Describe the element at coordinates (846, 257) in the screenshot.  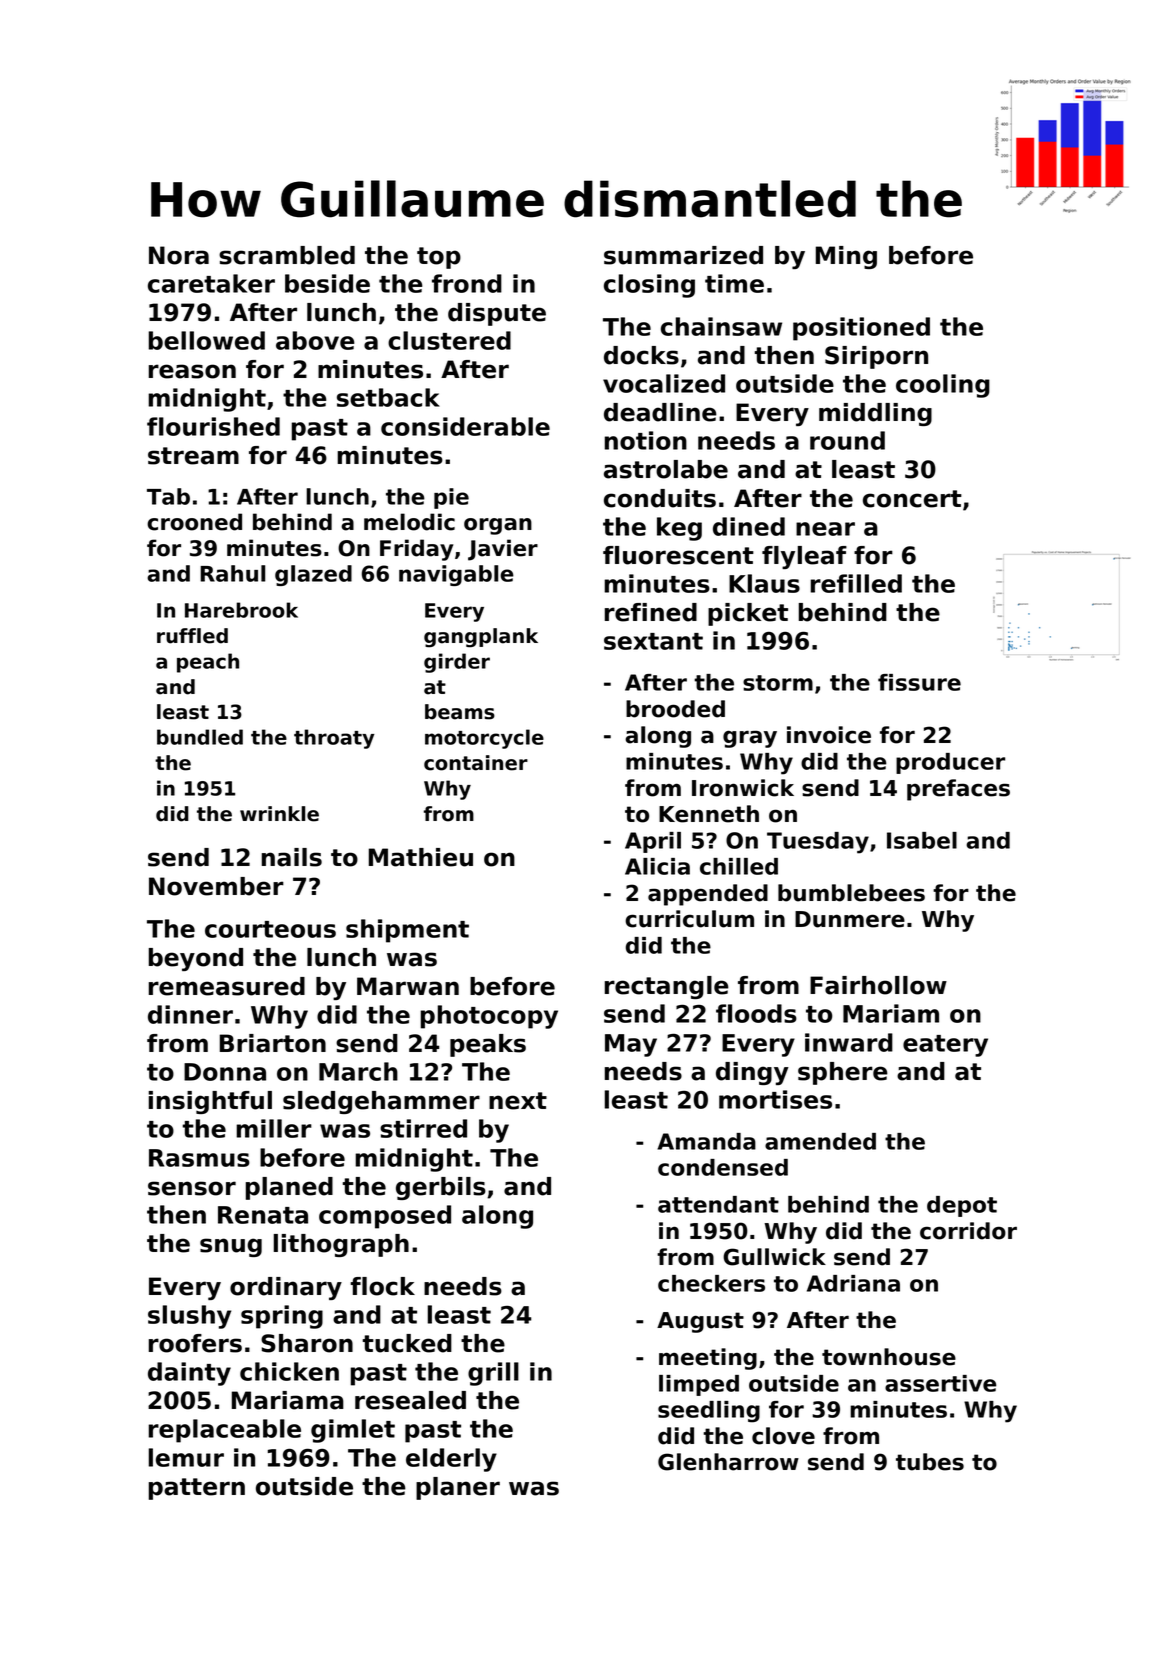
I see `Ming` at that location.
